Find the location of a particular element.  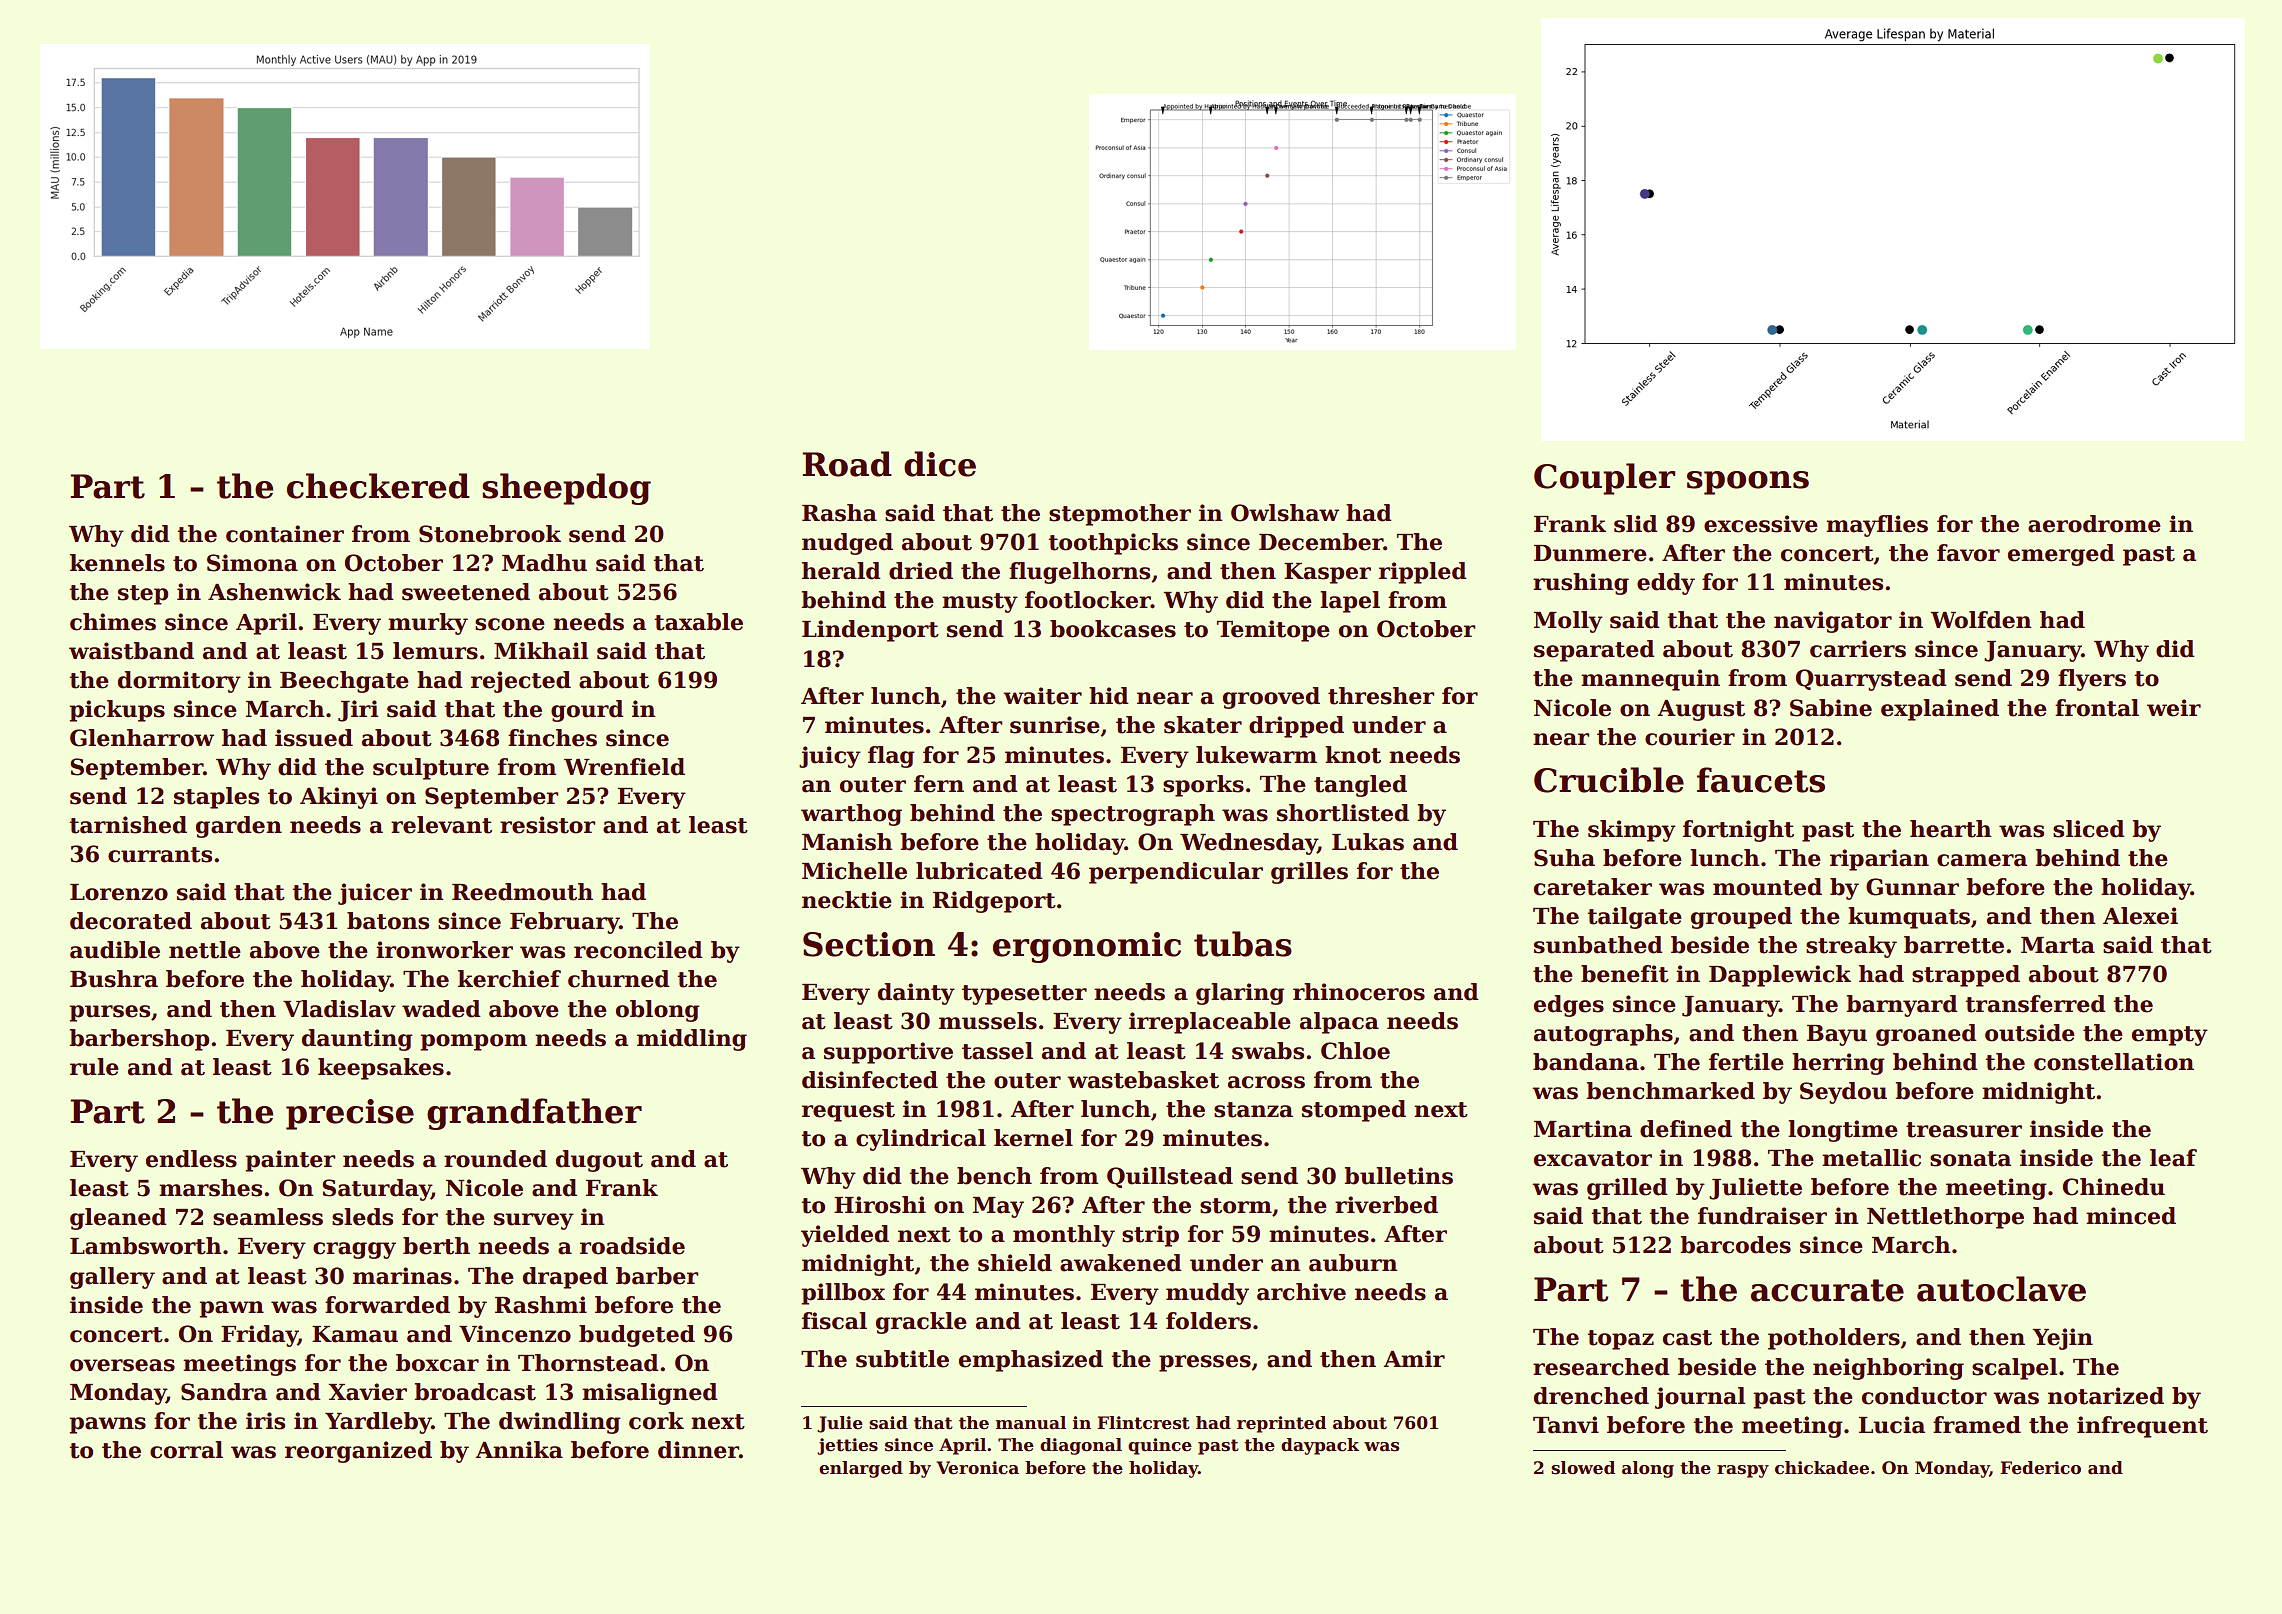

slowed is located at coordinates (1583, 1468).
